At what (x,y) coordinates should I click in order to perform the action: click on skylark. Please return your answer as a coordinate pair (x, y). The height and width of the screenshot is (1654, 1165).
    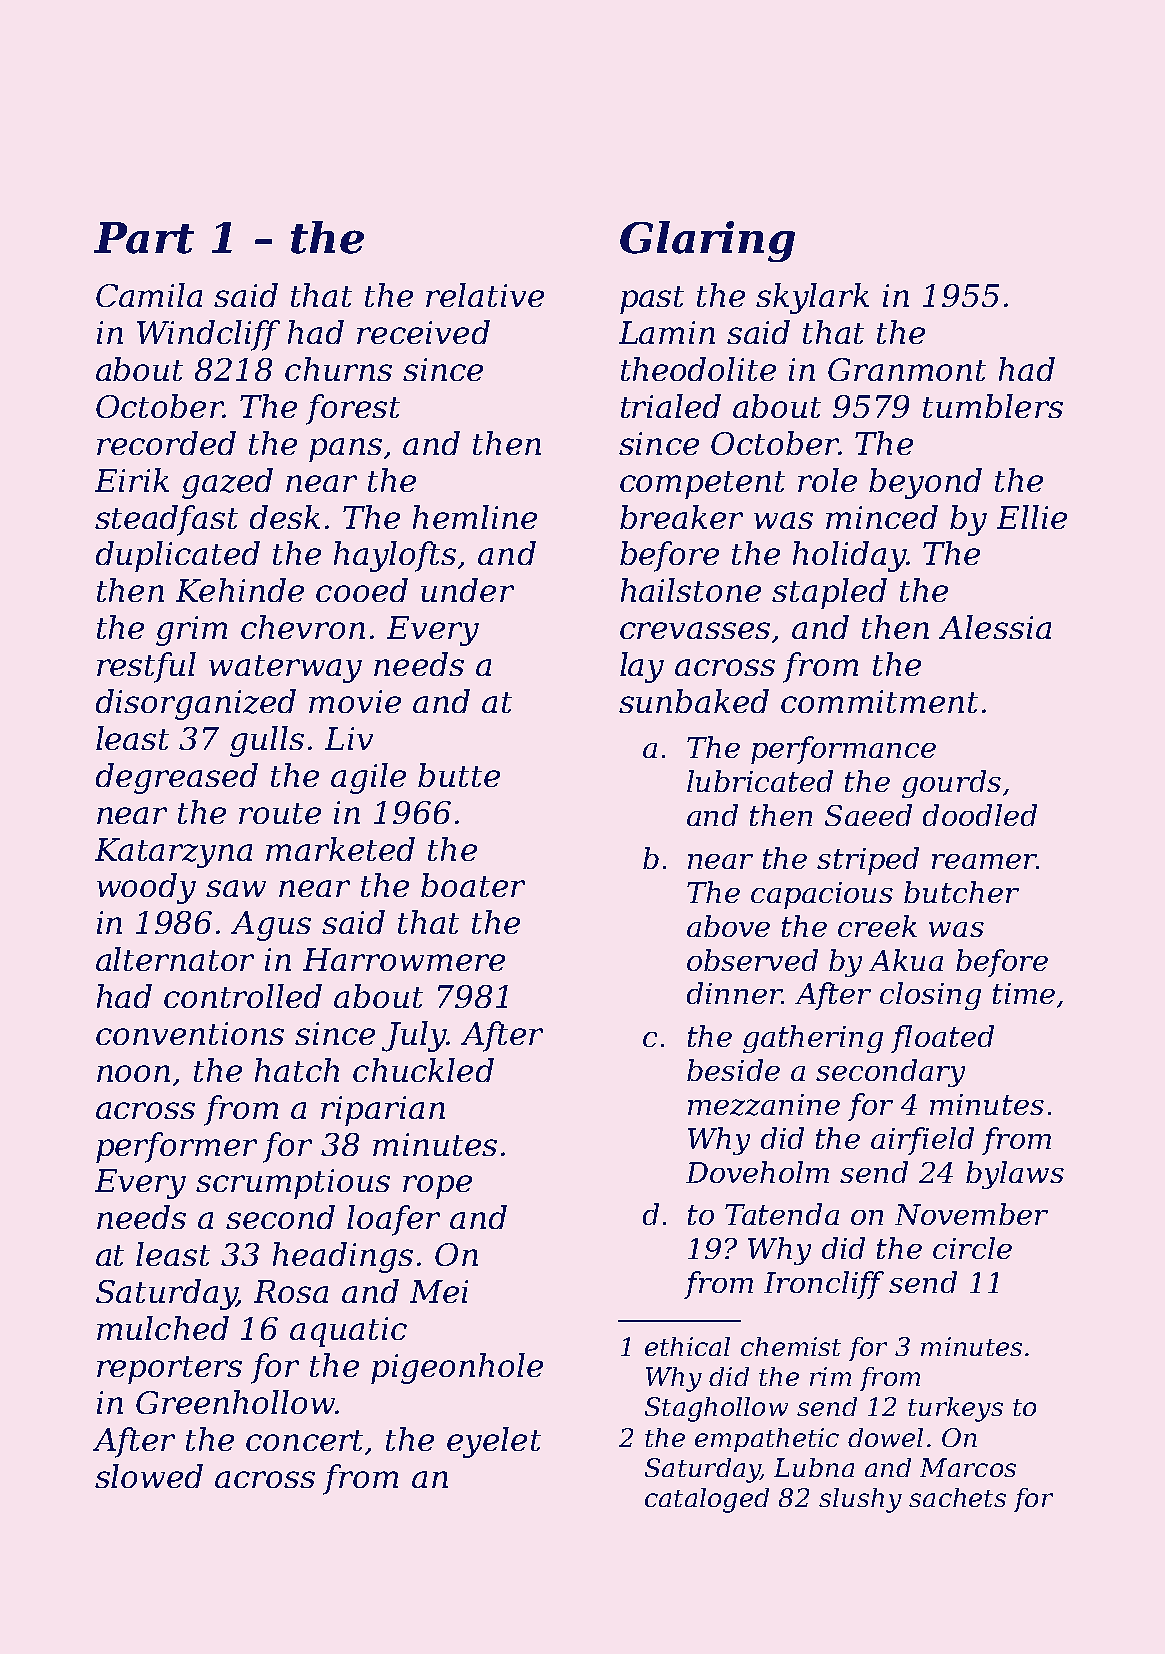
    Looking at the image, I should click on (812, 298).
